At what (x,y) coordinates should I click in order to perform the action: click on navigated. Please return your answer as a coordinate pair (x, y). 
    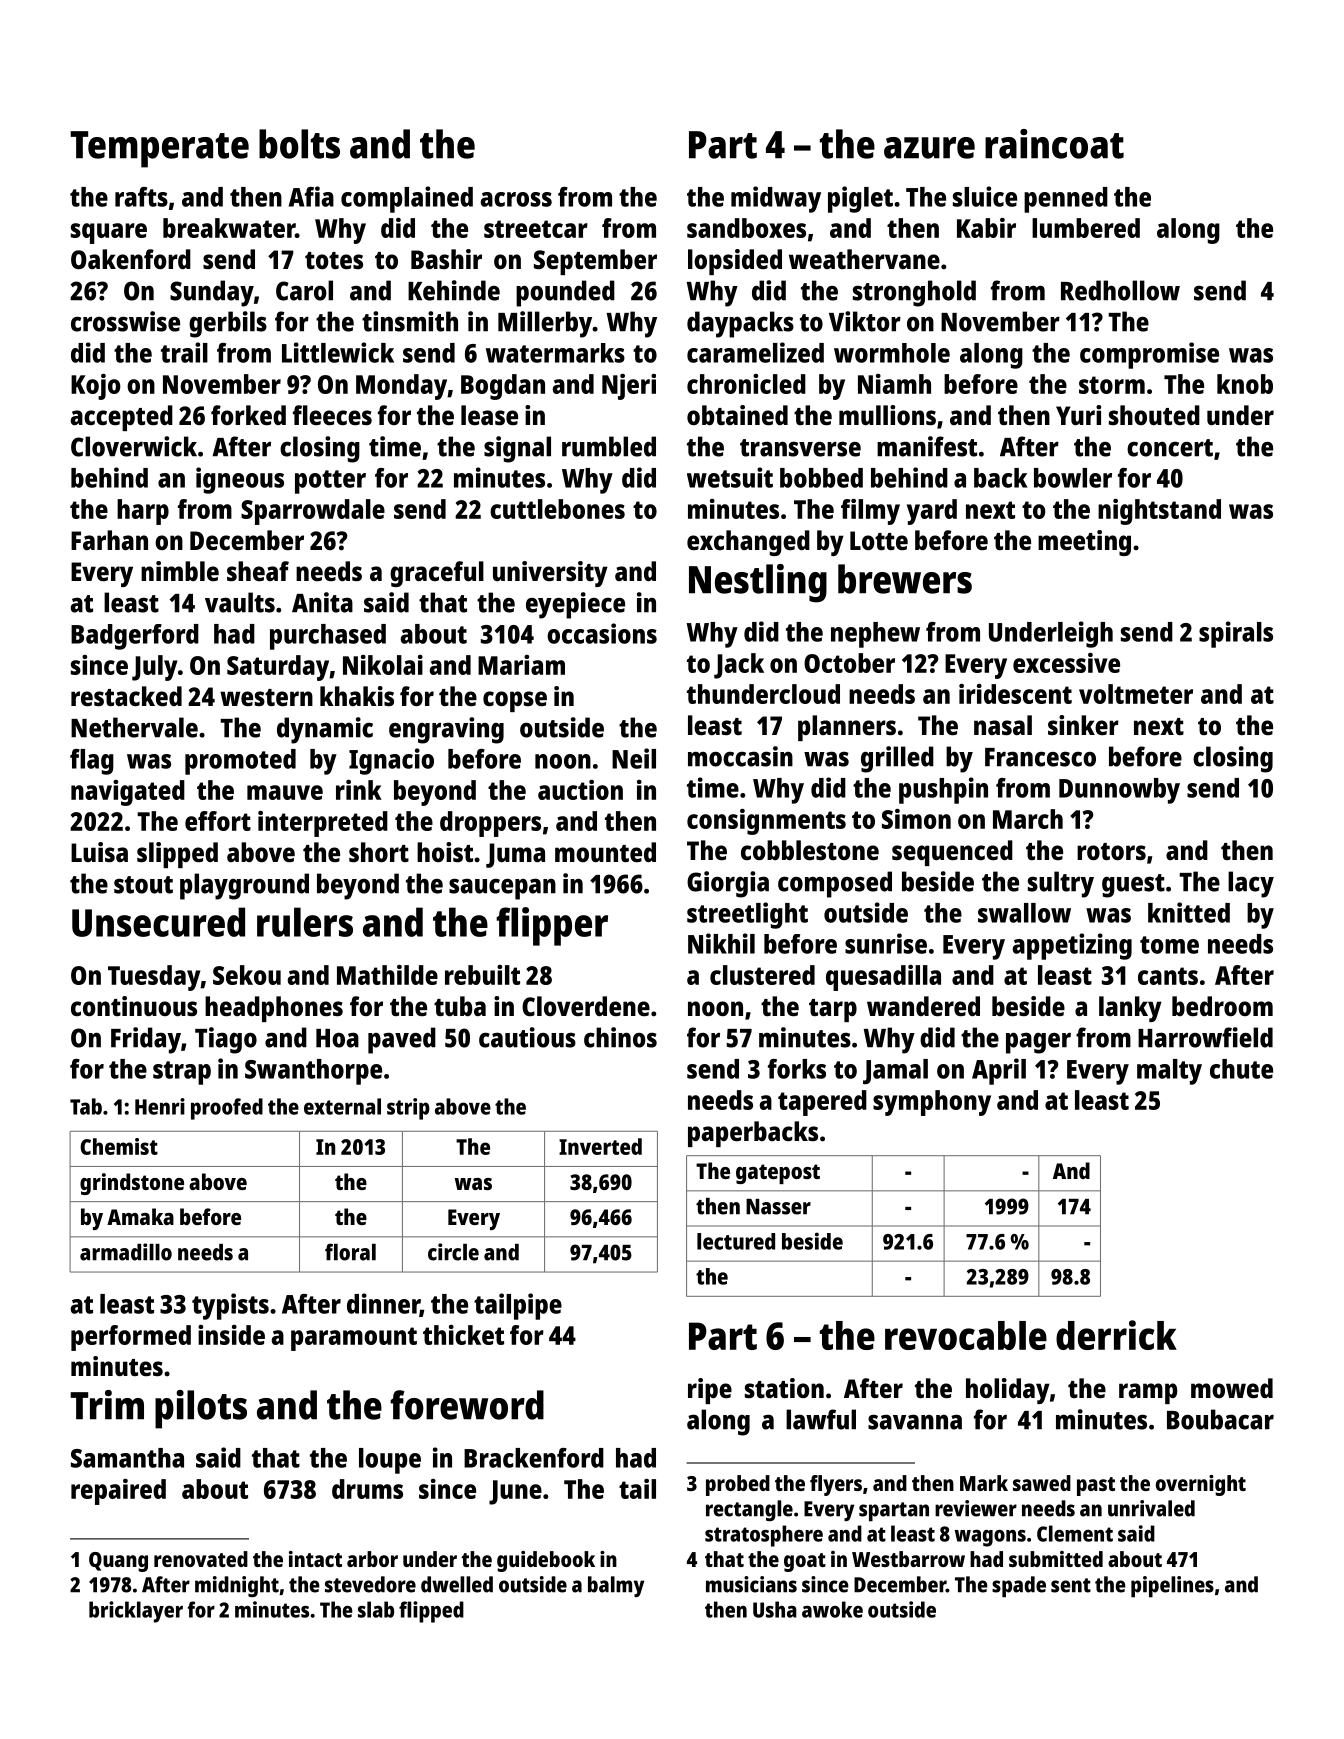
    Looking at the image, I should click on (128, 793).
